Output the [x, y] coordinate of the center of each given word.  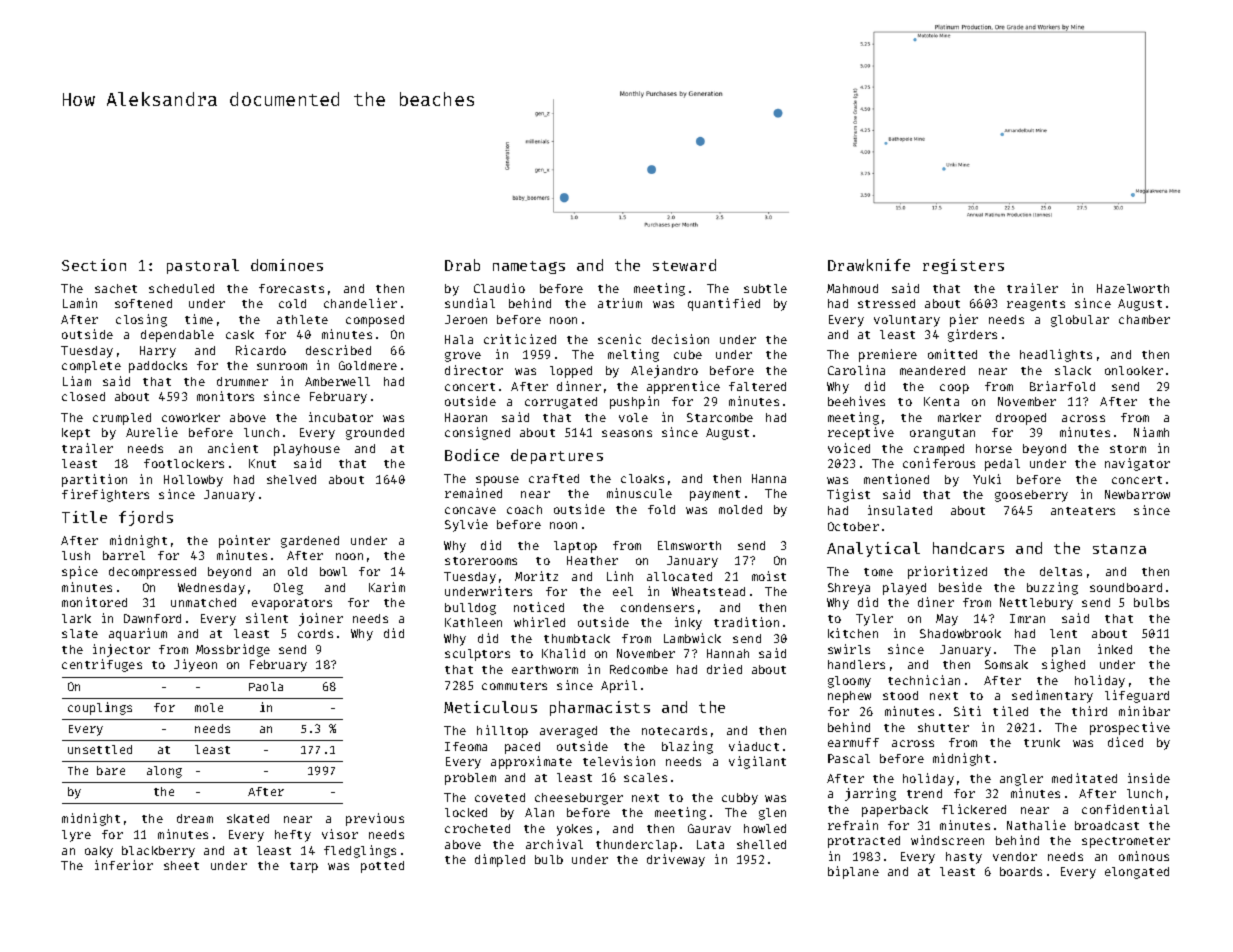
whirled [539, 622]
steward [684, 265]
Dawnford [152, 618]
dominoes [287, 265]
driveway [676, 860]
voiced [849, 448]
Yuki [987, 479]
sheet [181, 865]
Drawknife [869, 265]
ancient [233, 448]
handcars [968, 548]
